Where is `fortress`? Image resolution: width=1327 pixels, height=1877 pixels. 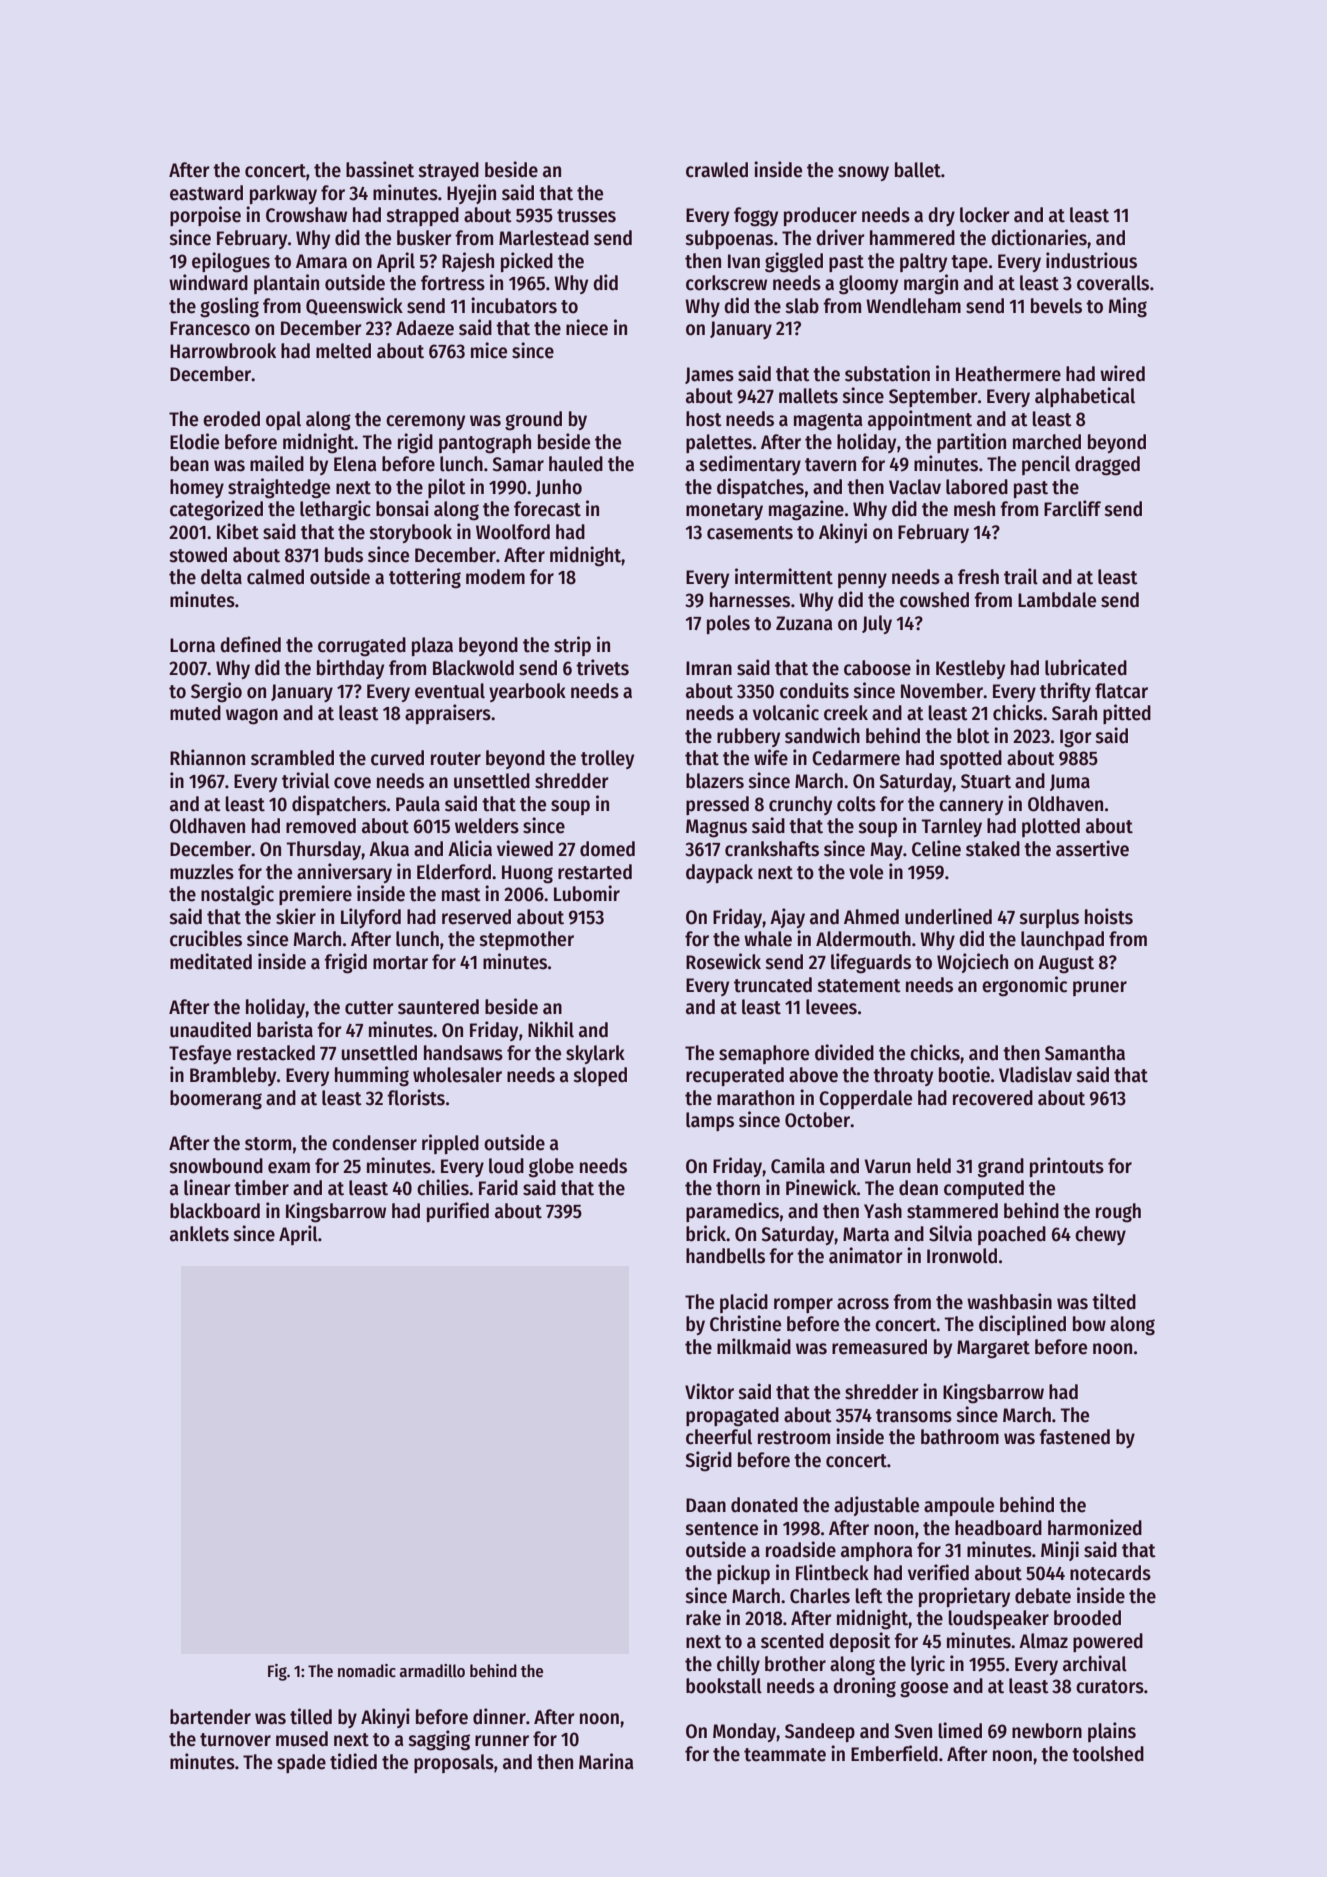
fortress is located at coordinates (453, 283).
